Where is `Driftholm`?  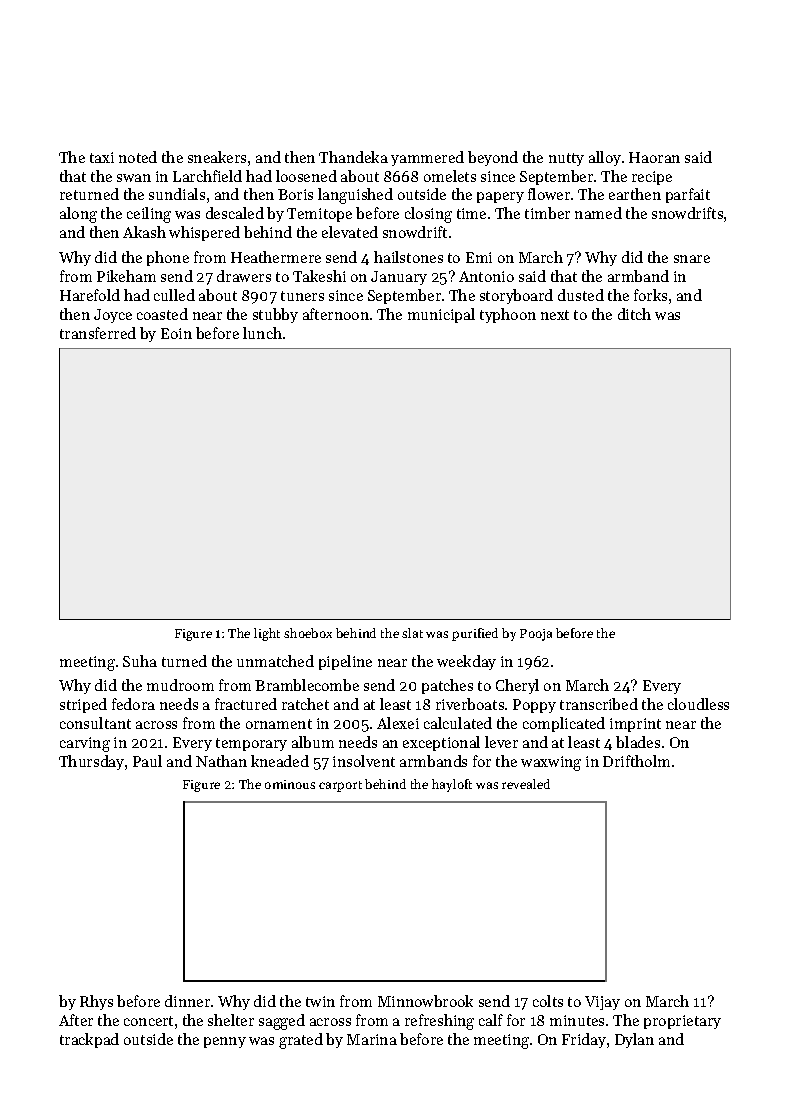
Driftholm is located at coordinates (636, 761).
